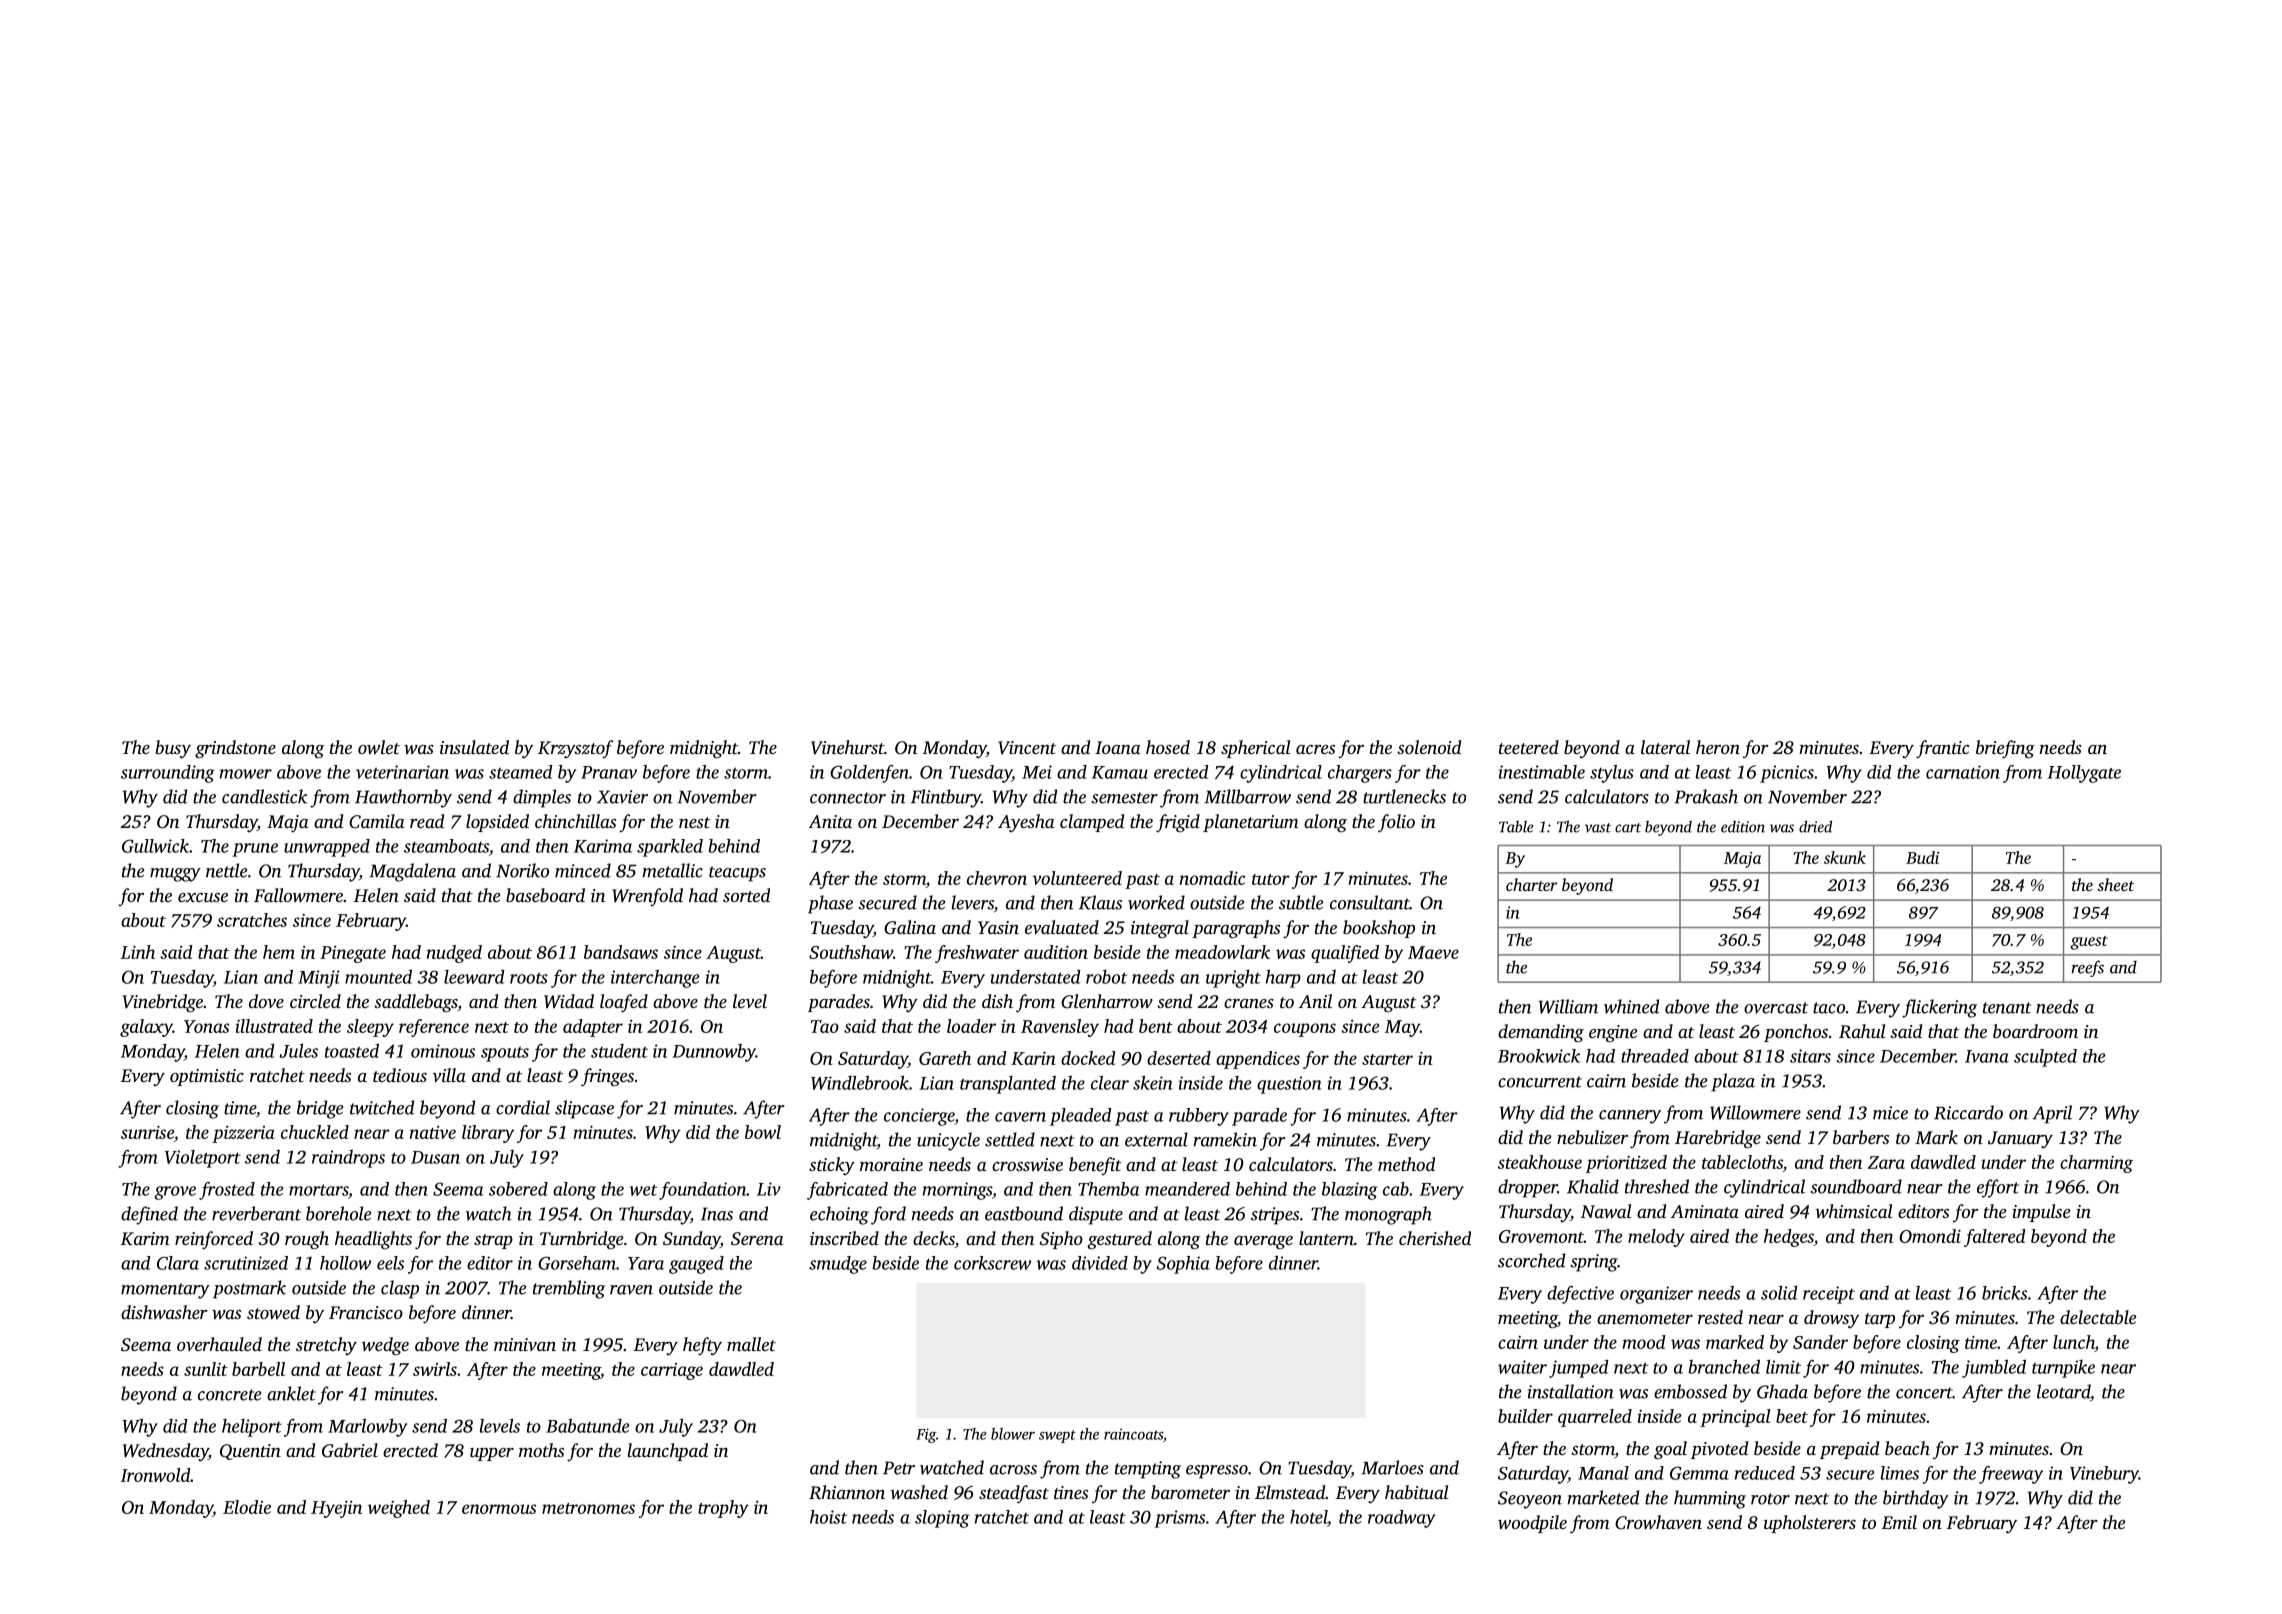 The height and width of the screenshot is (1614, 2282). What do you see at coordinates (1406, 1164) in the screenshot?
I see `method` at bounding box center [1406, 1164].
